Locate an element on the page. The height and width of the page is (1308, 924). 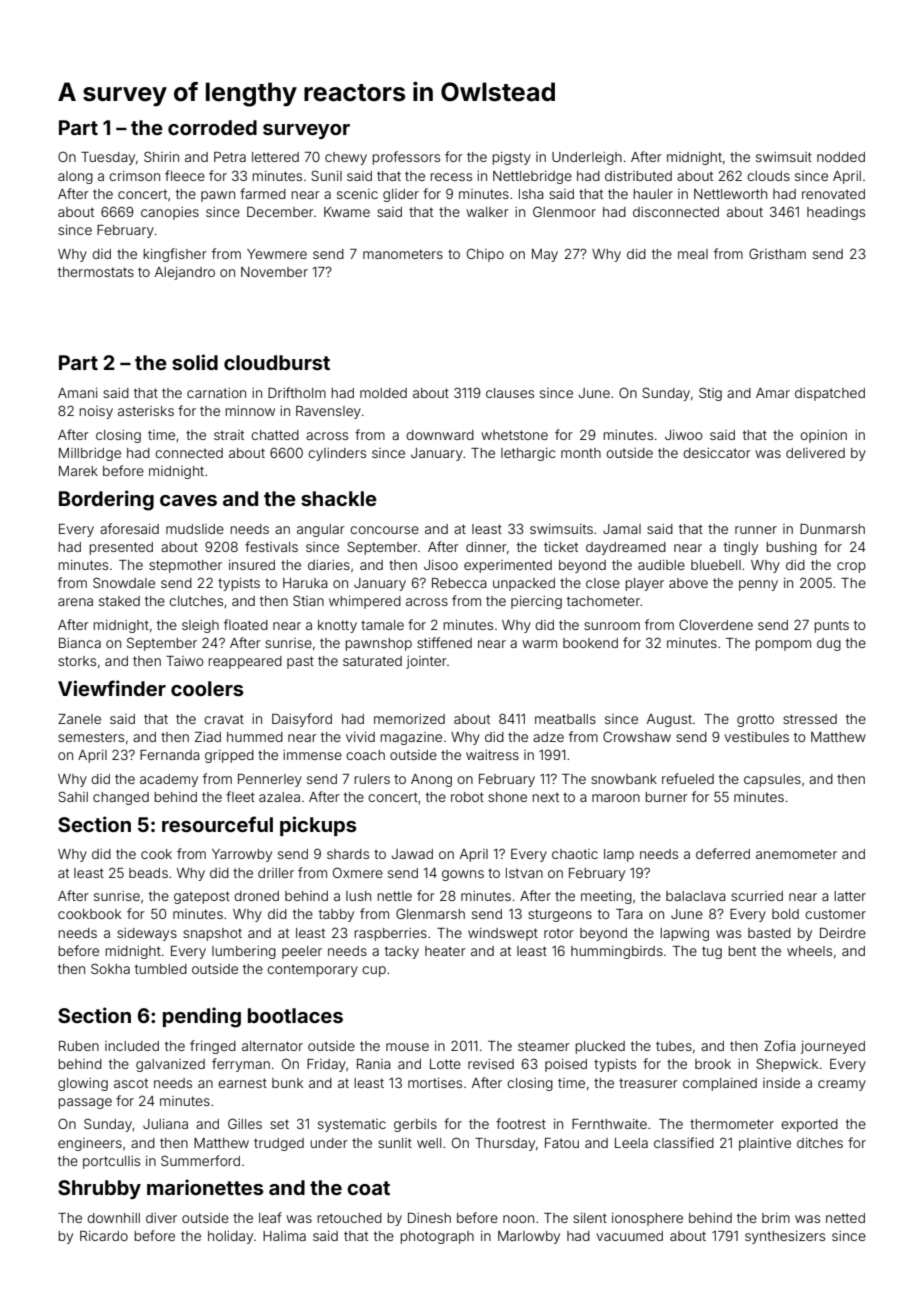
Tuesday is located at coordinates (108, 158).
